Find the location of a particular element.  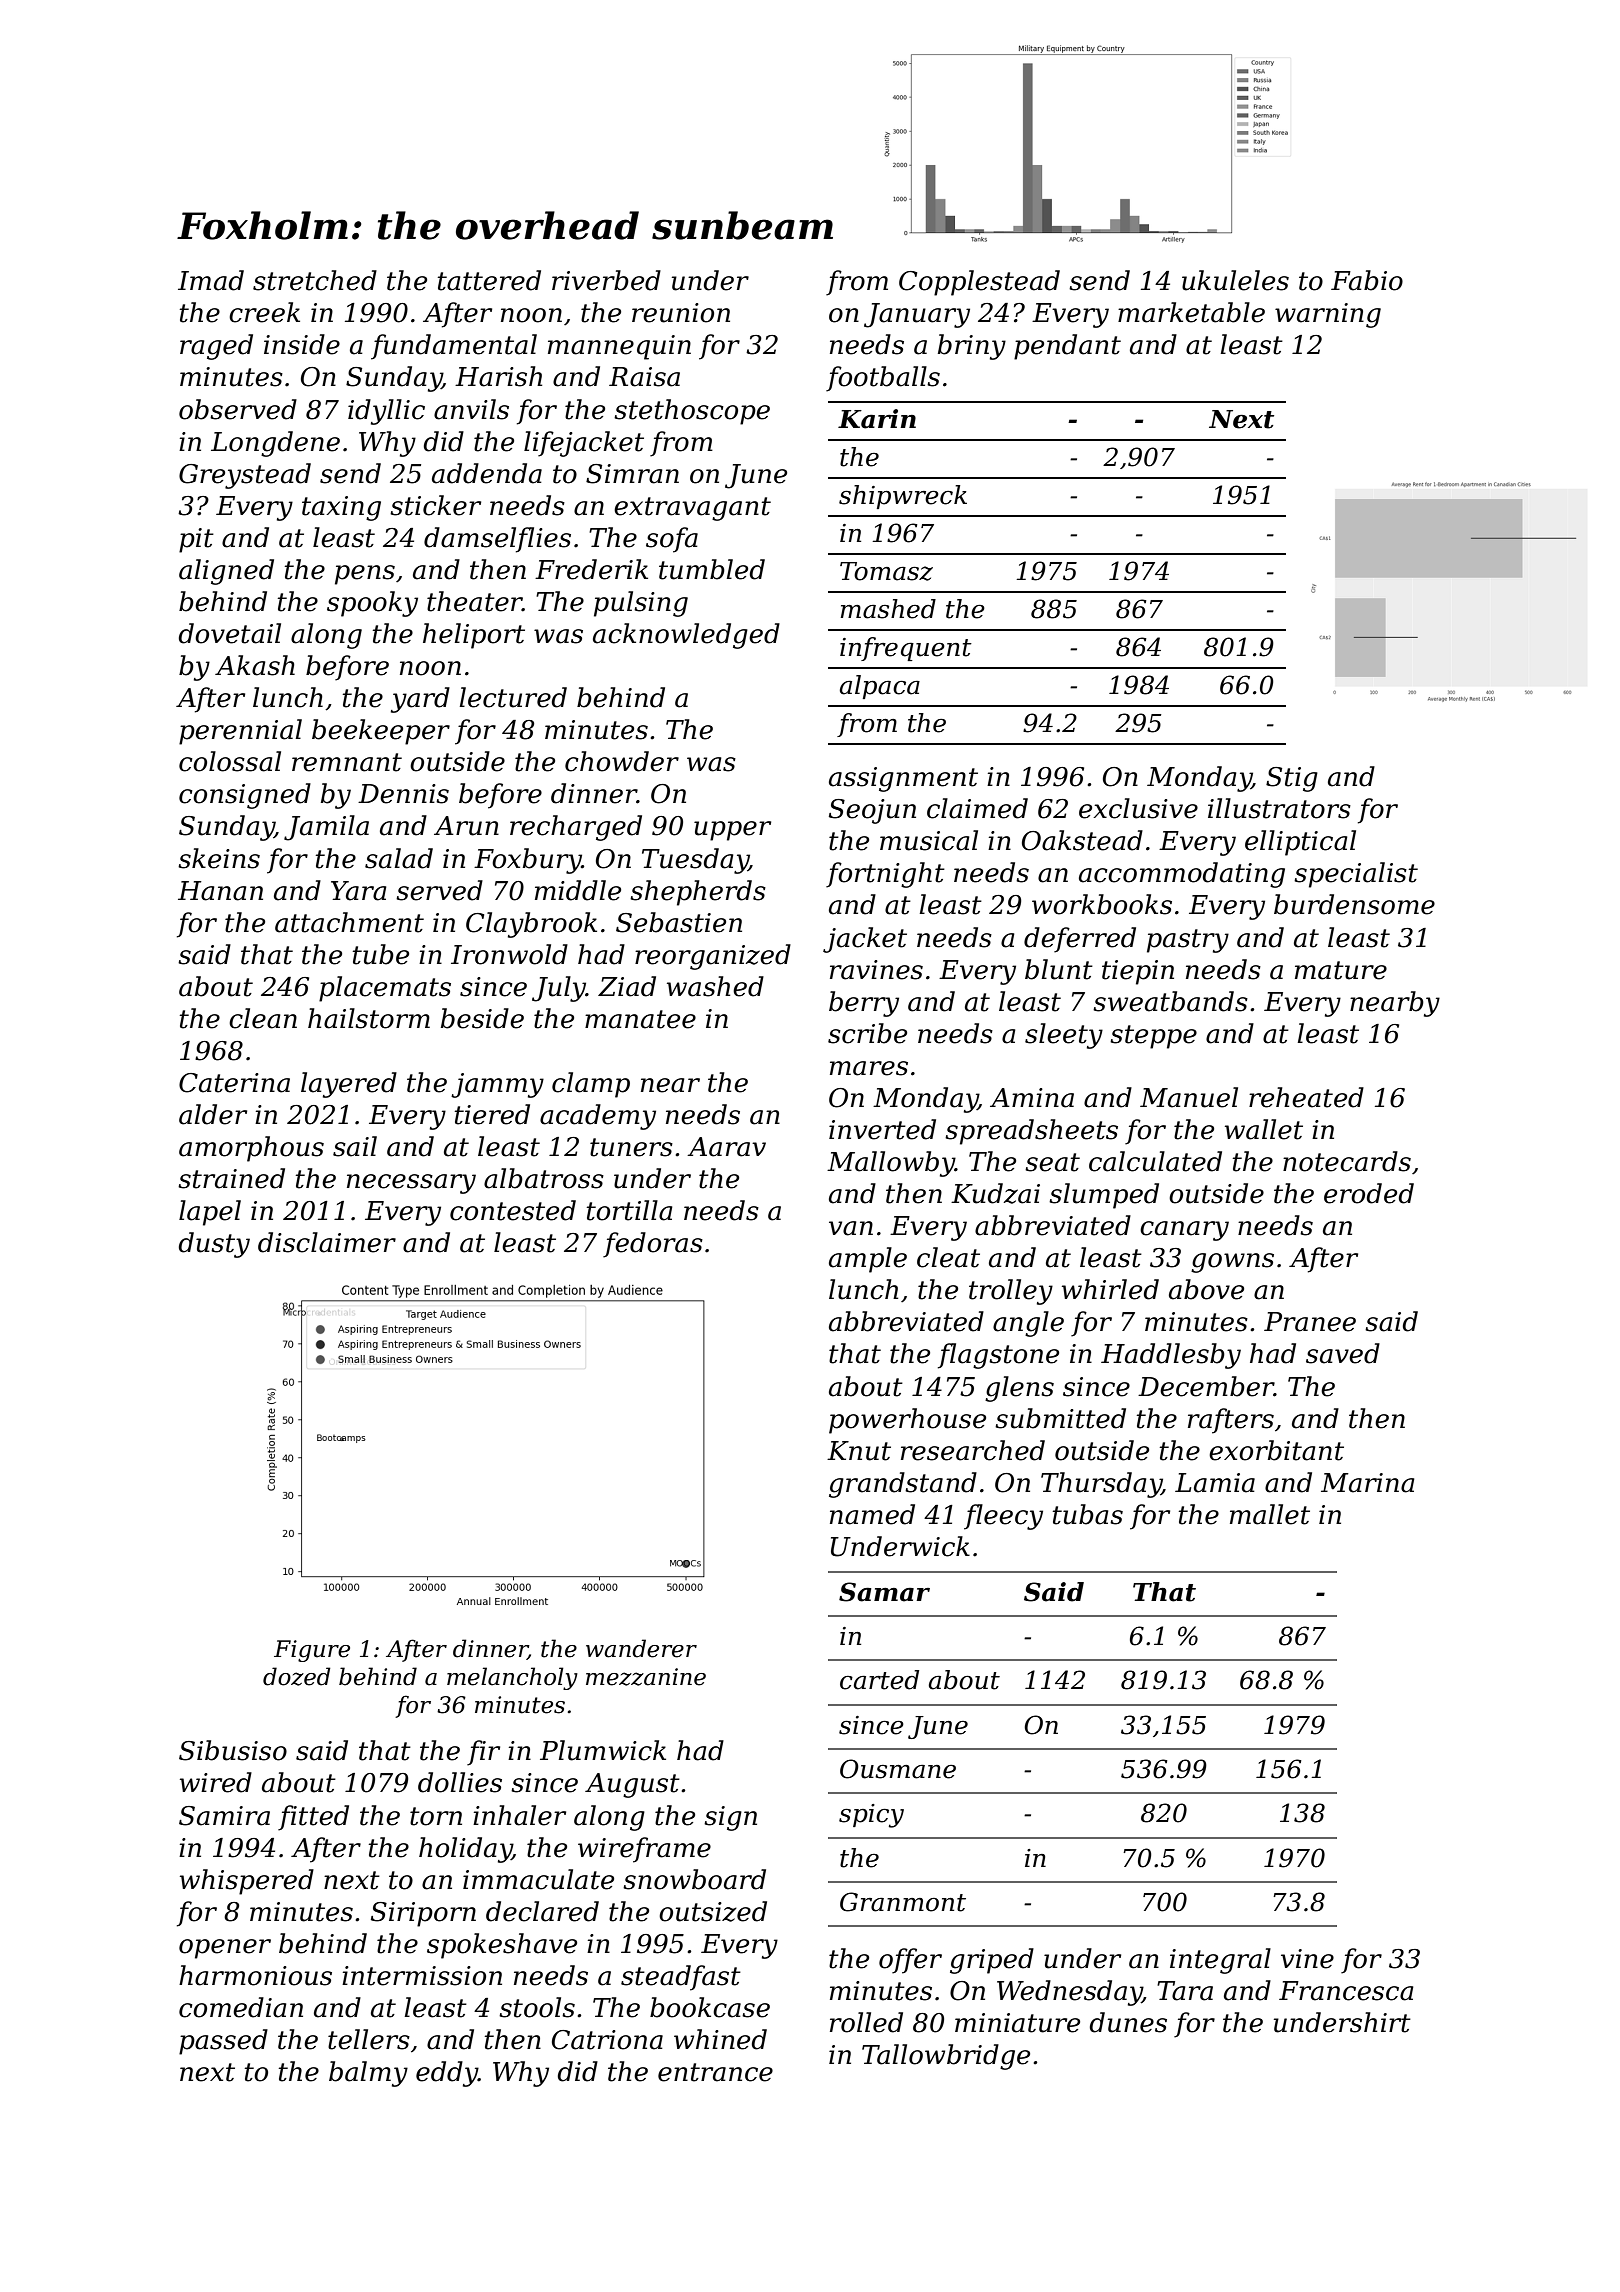

acknowledged is located at coordinates (686, 636).
